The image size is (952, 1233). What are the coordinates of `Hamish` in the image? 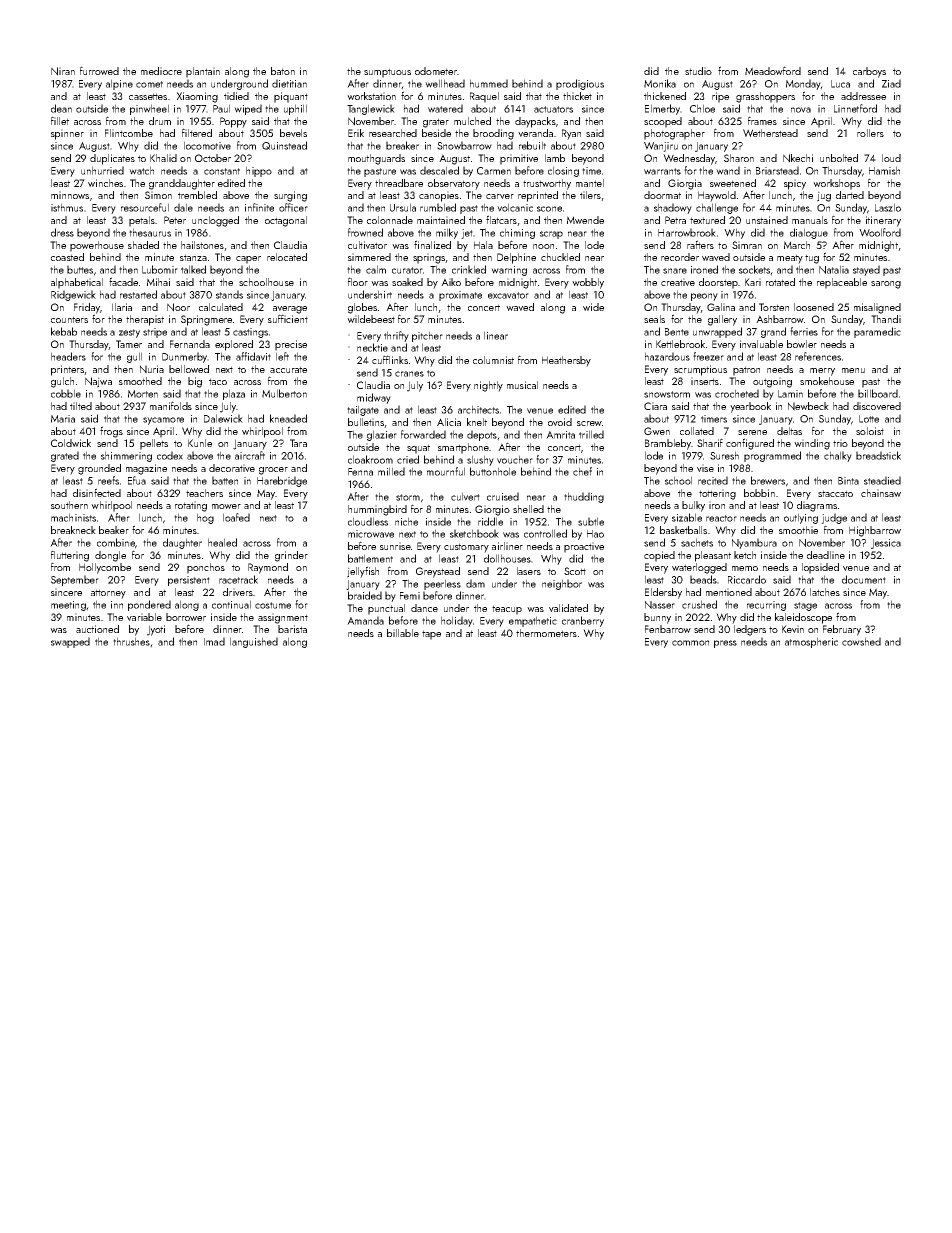 It's located at (884, 170).
